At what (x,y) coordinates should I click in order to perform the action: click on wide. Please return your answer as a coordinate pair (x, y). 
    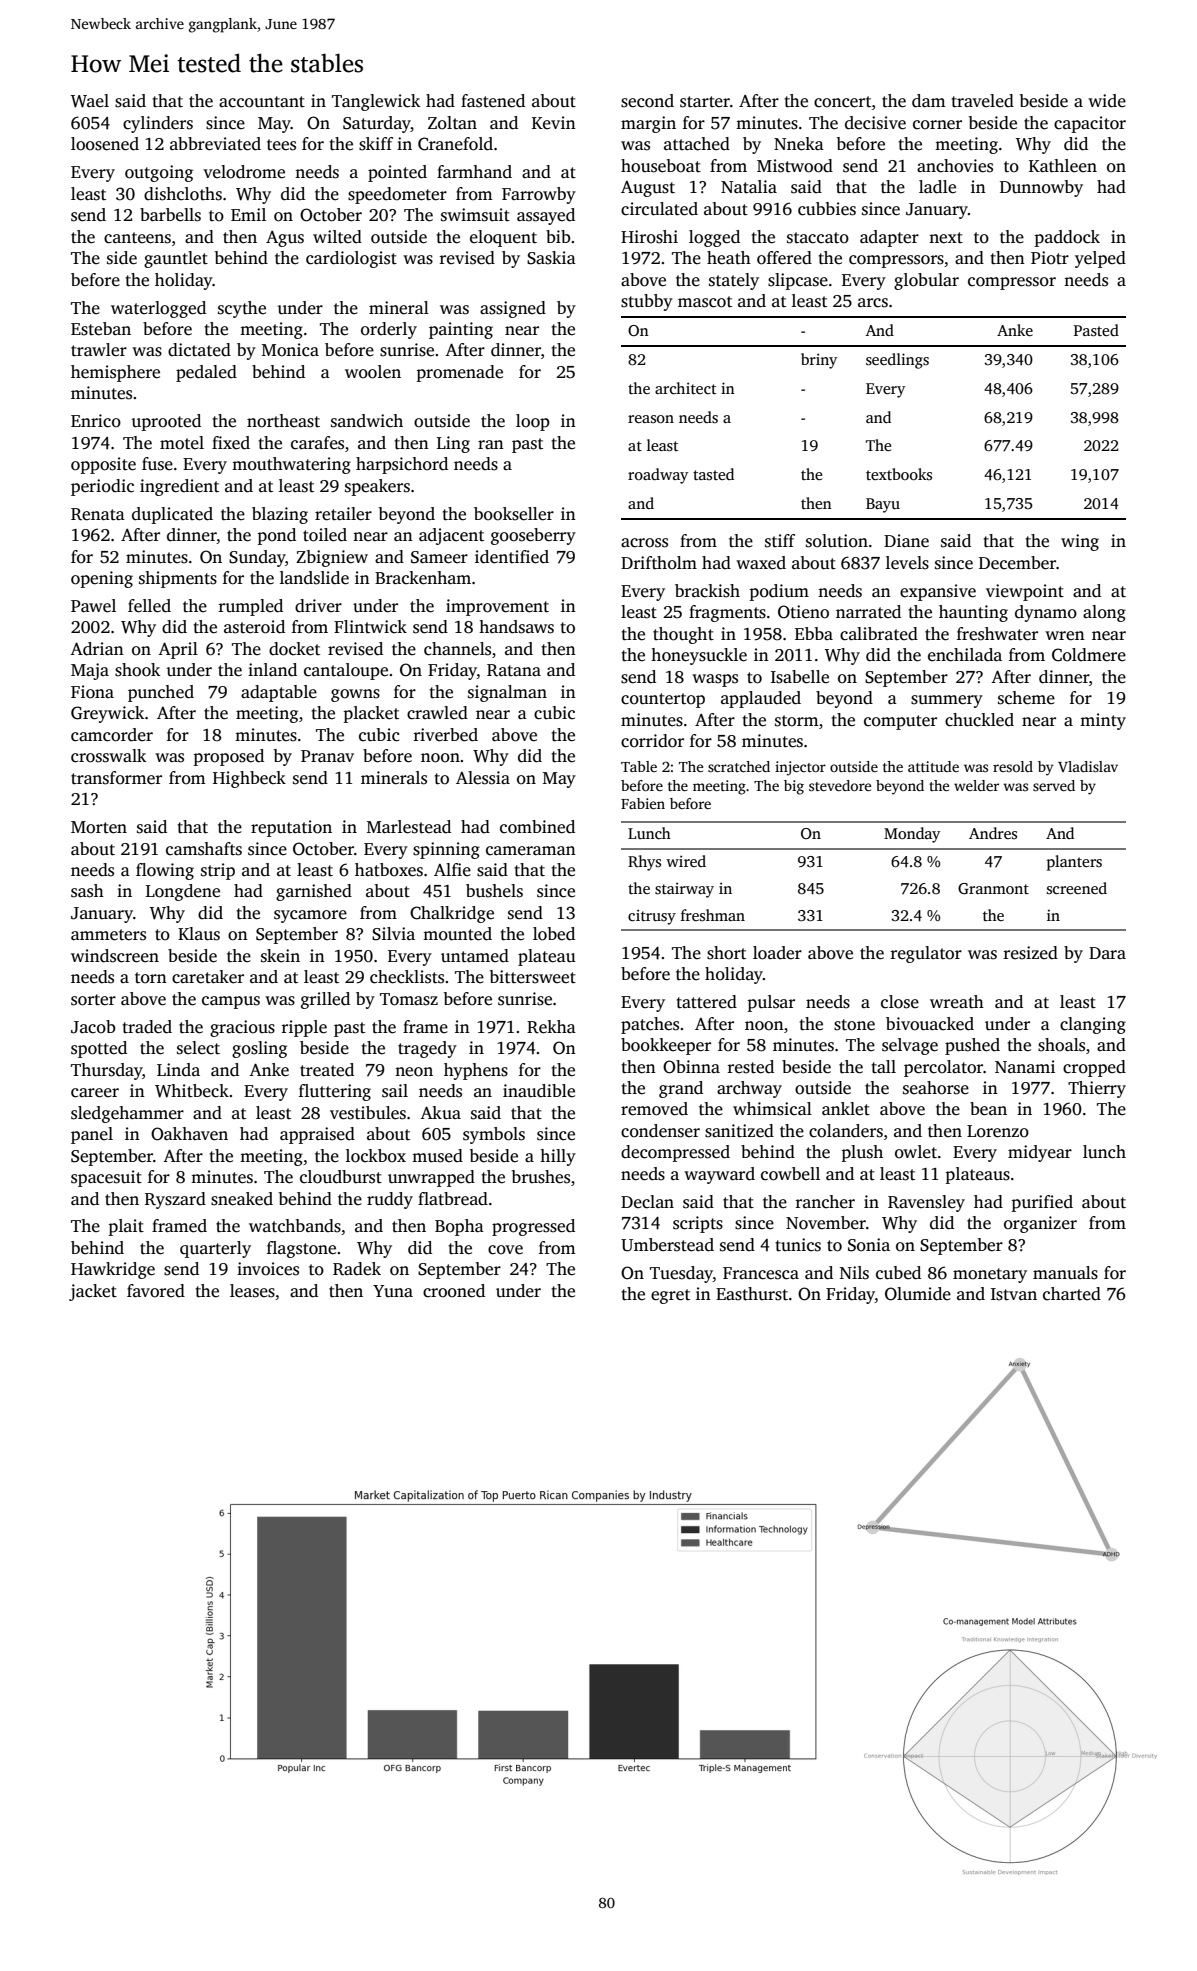
    Looking at the image, I should click on (1107, 101).
